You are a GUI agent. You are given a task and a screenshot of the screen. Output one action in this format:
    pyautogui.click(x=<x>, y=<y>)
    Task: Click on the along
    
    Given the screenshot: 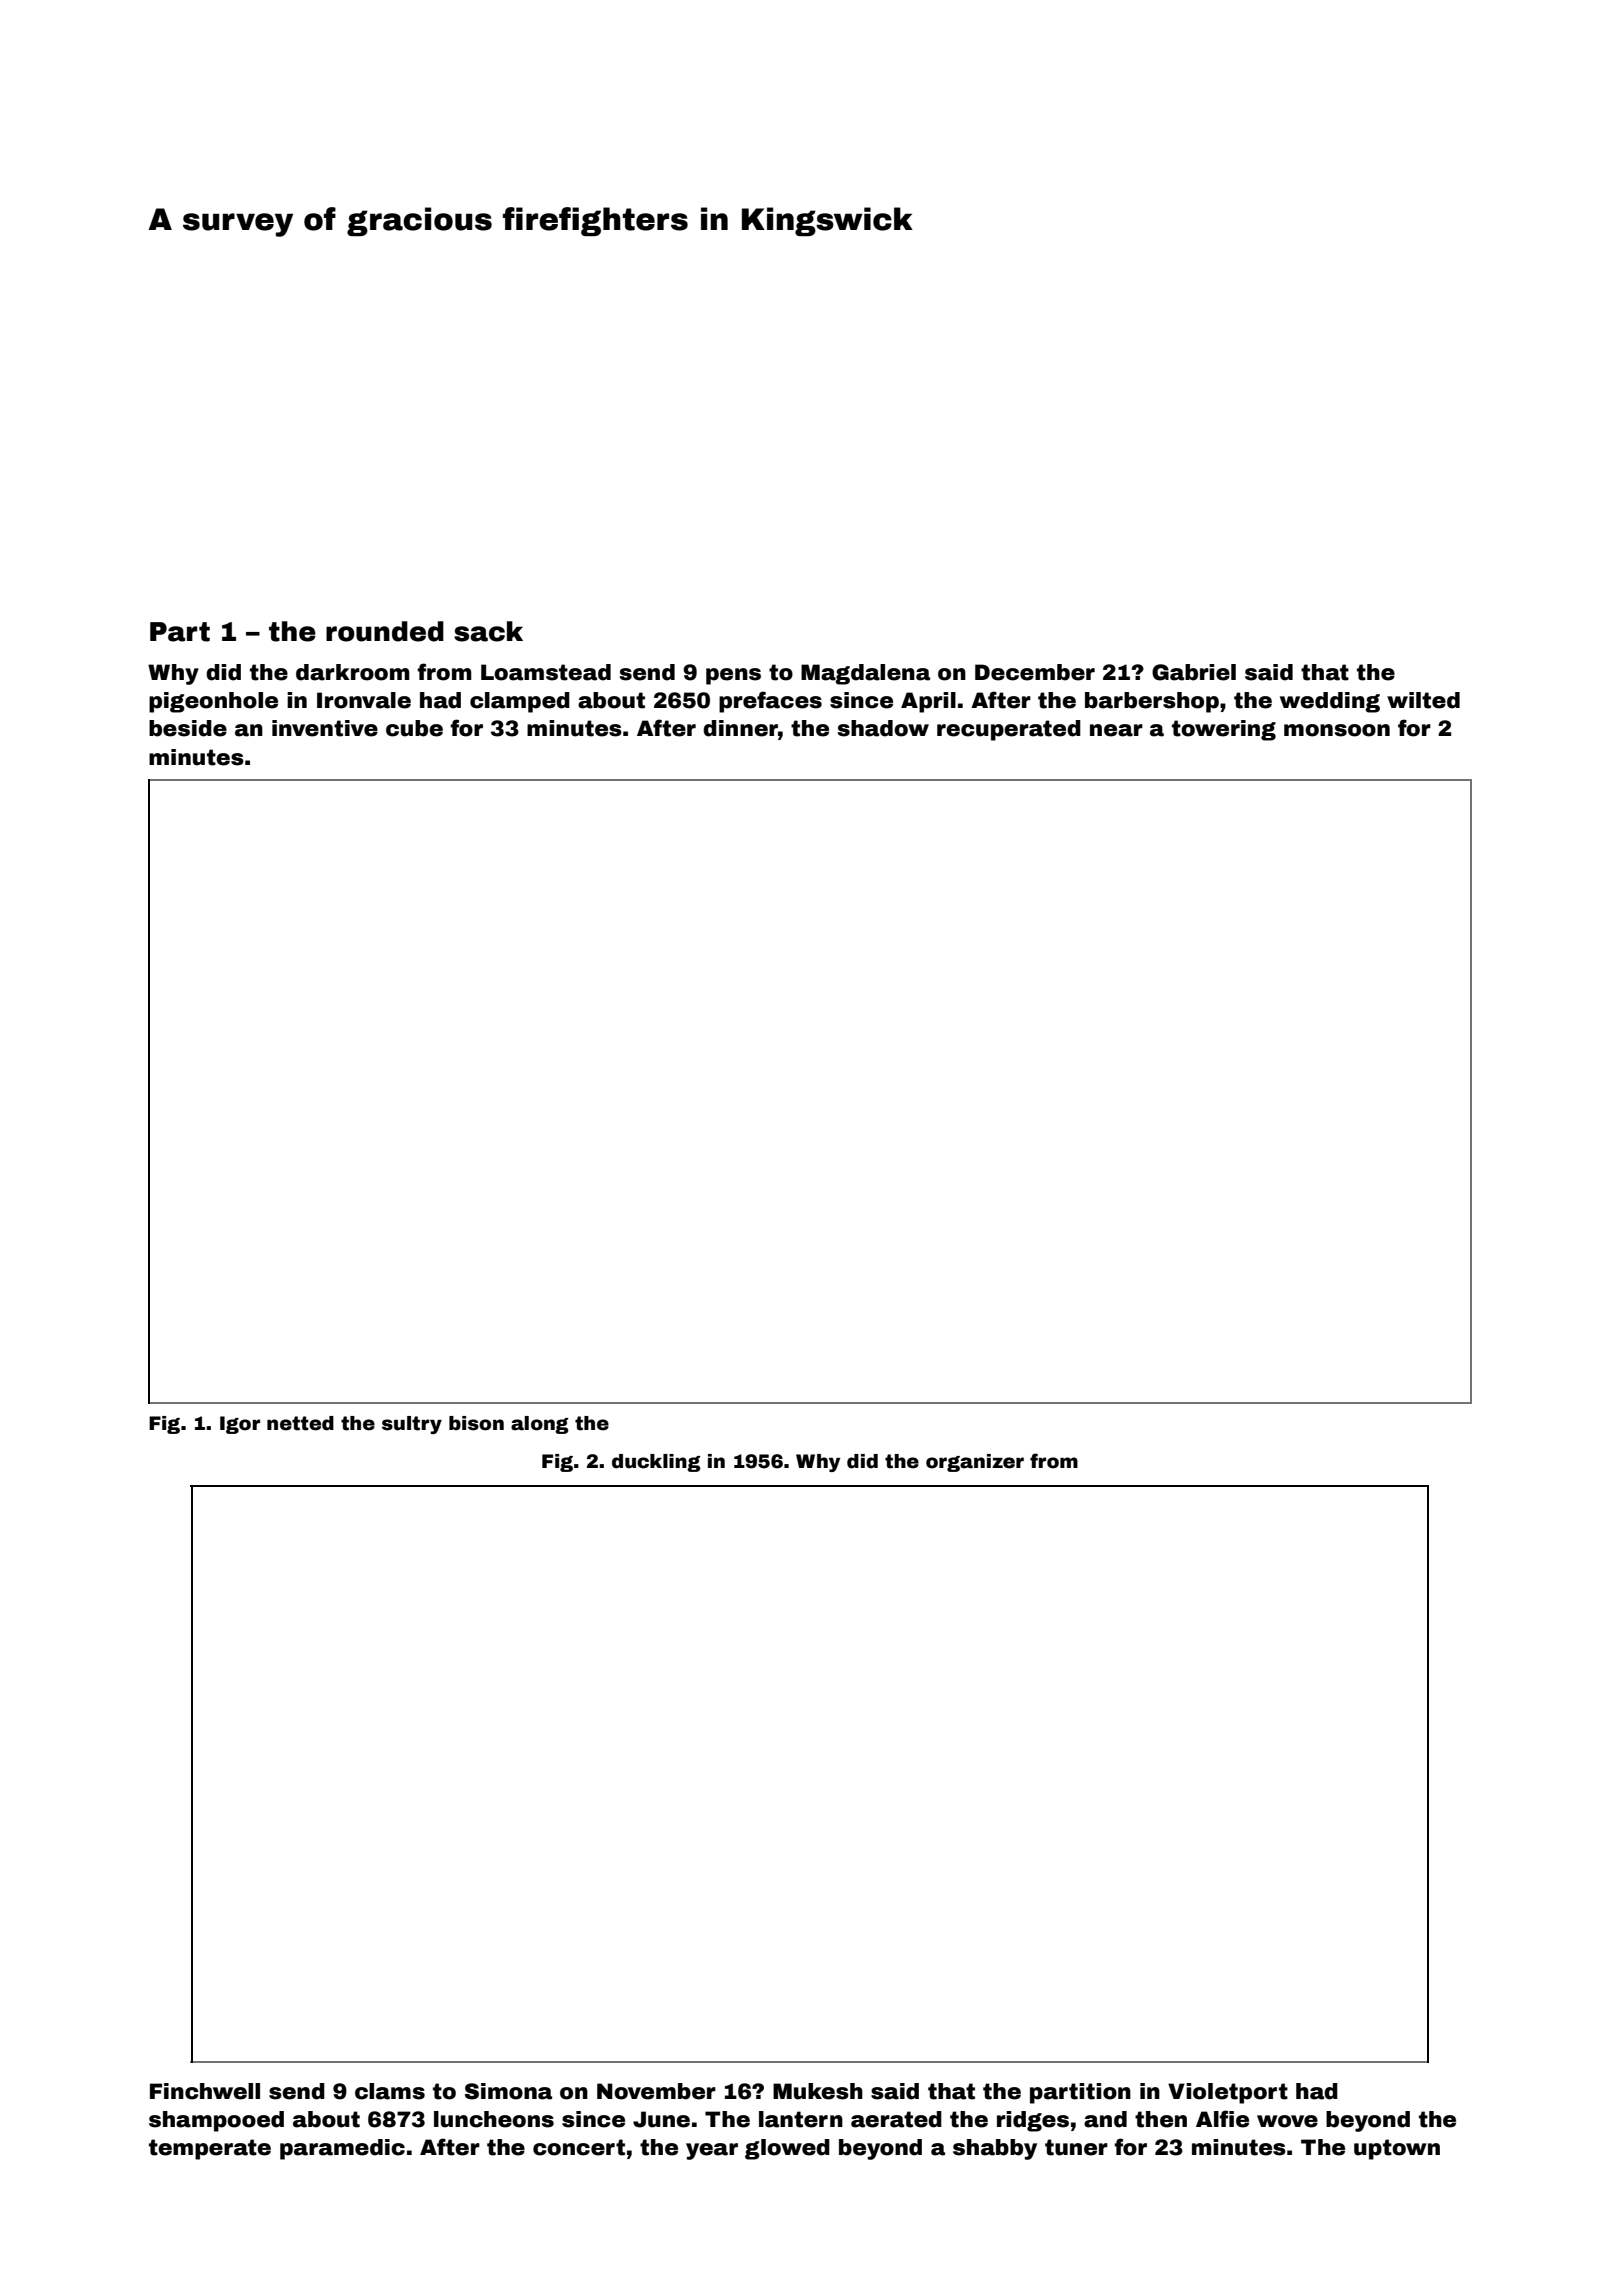 What is the action you would take?
    pyautogui.click(x=540, y=1425)
